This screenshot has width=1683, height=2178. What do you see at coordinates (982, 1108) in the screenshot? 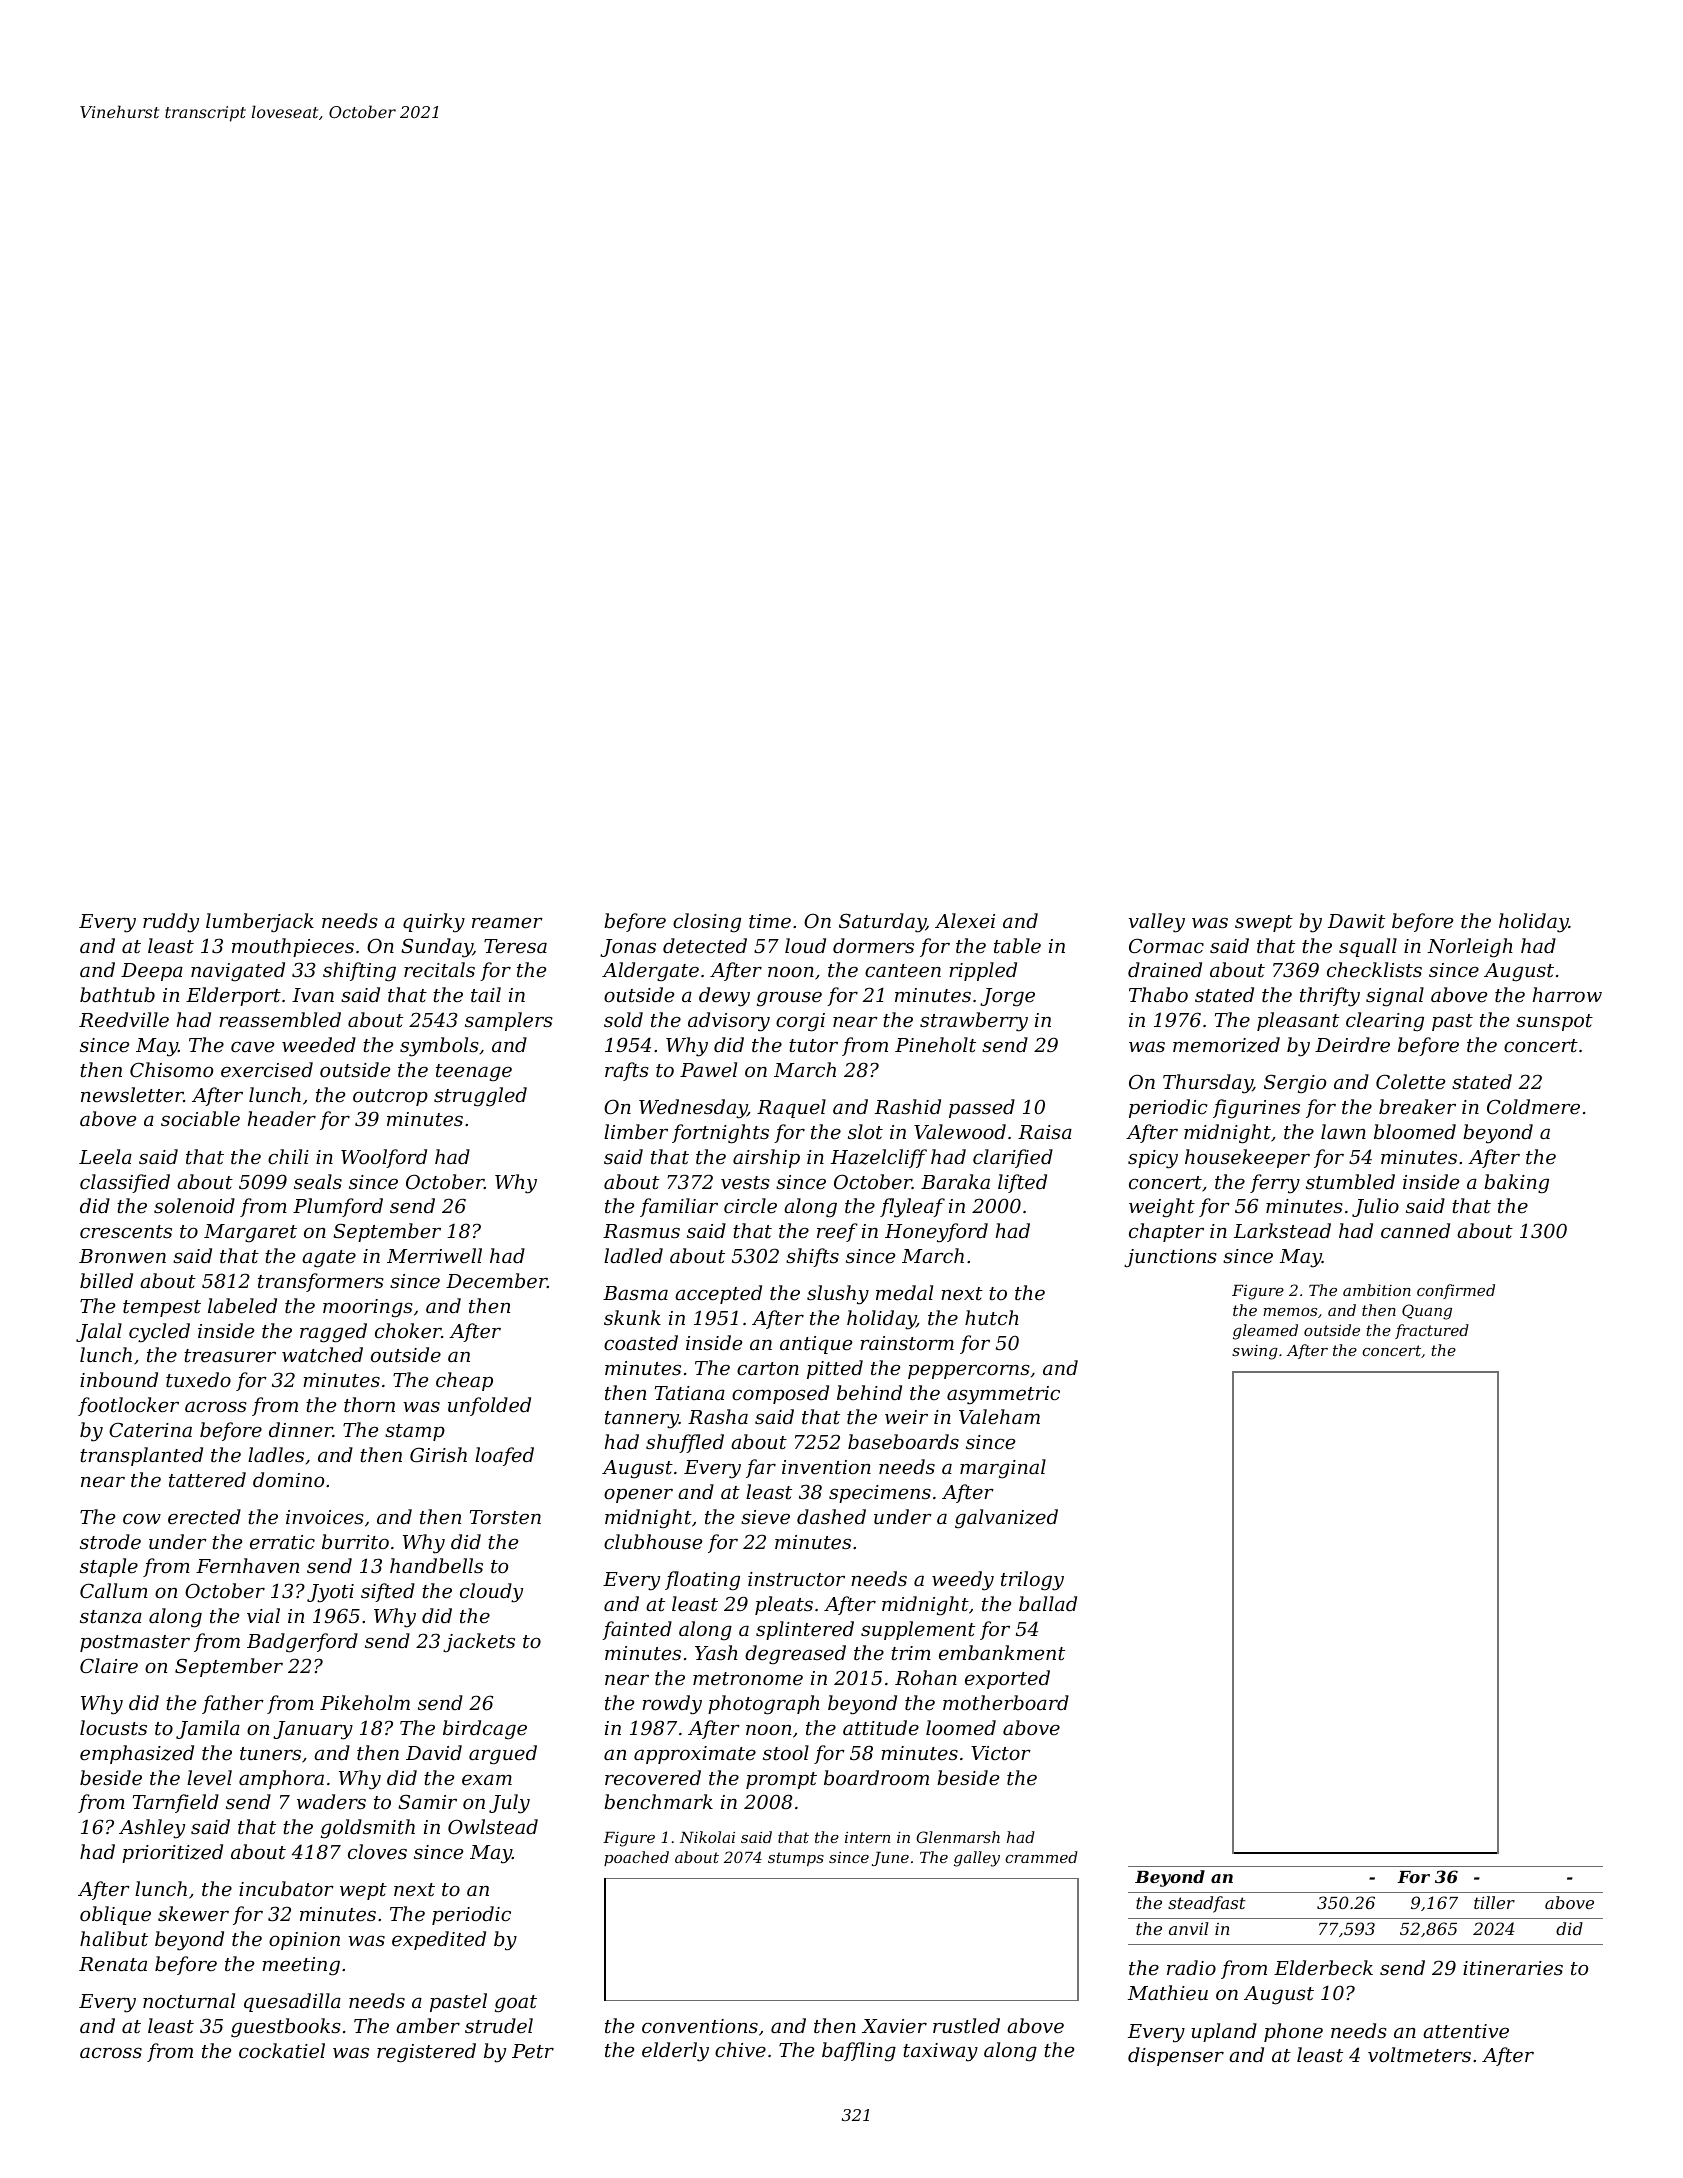
I see `passed` at bounding box center [982, 1108].
